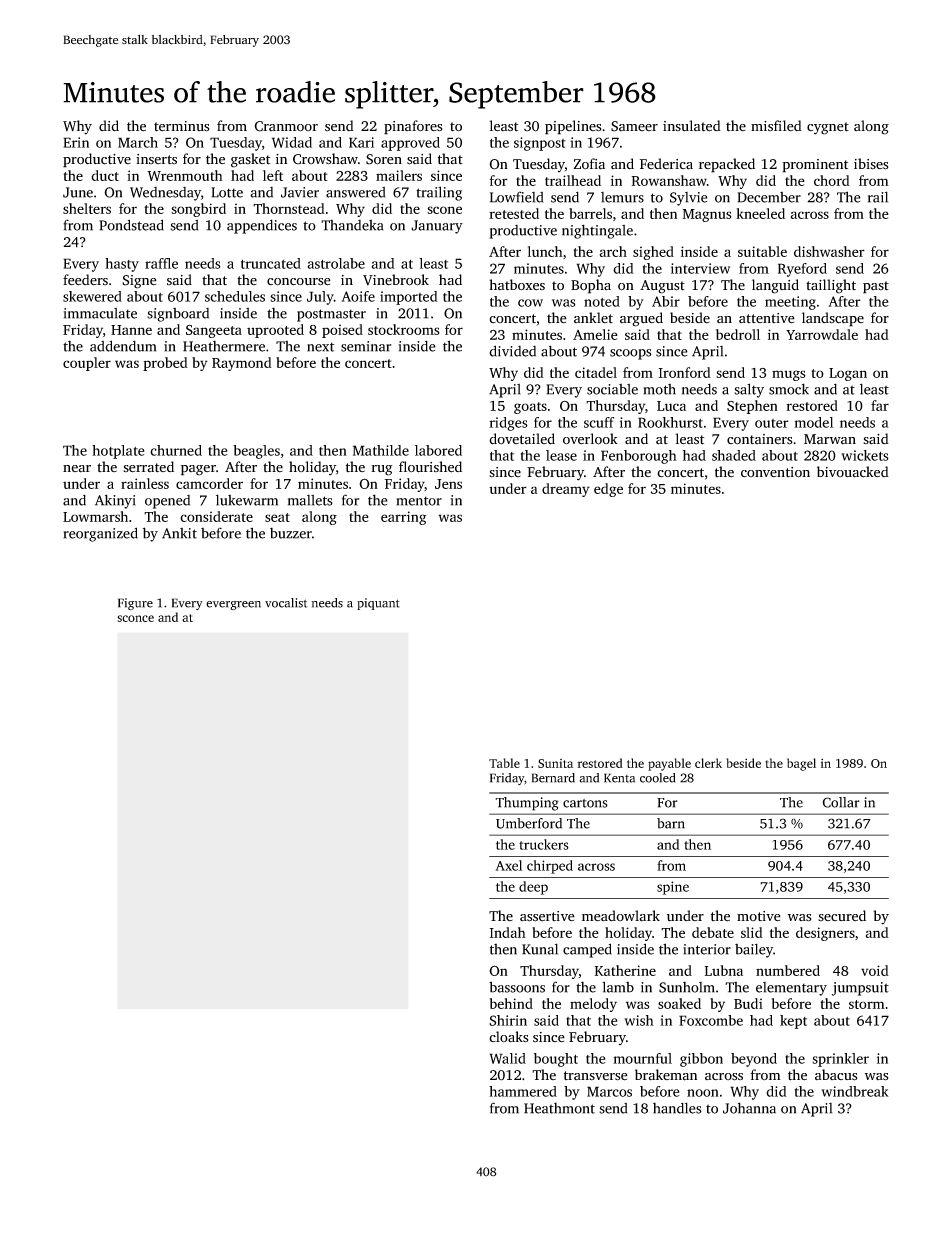  What do you see at coordinates (167, 502) in the page?
I see `opened` at bounding box center [167, 502].
